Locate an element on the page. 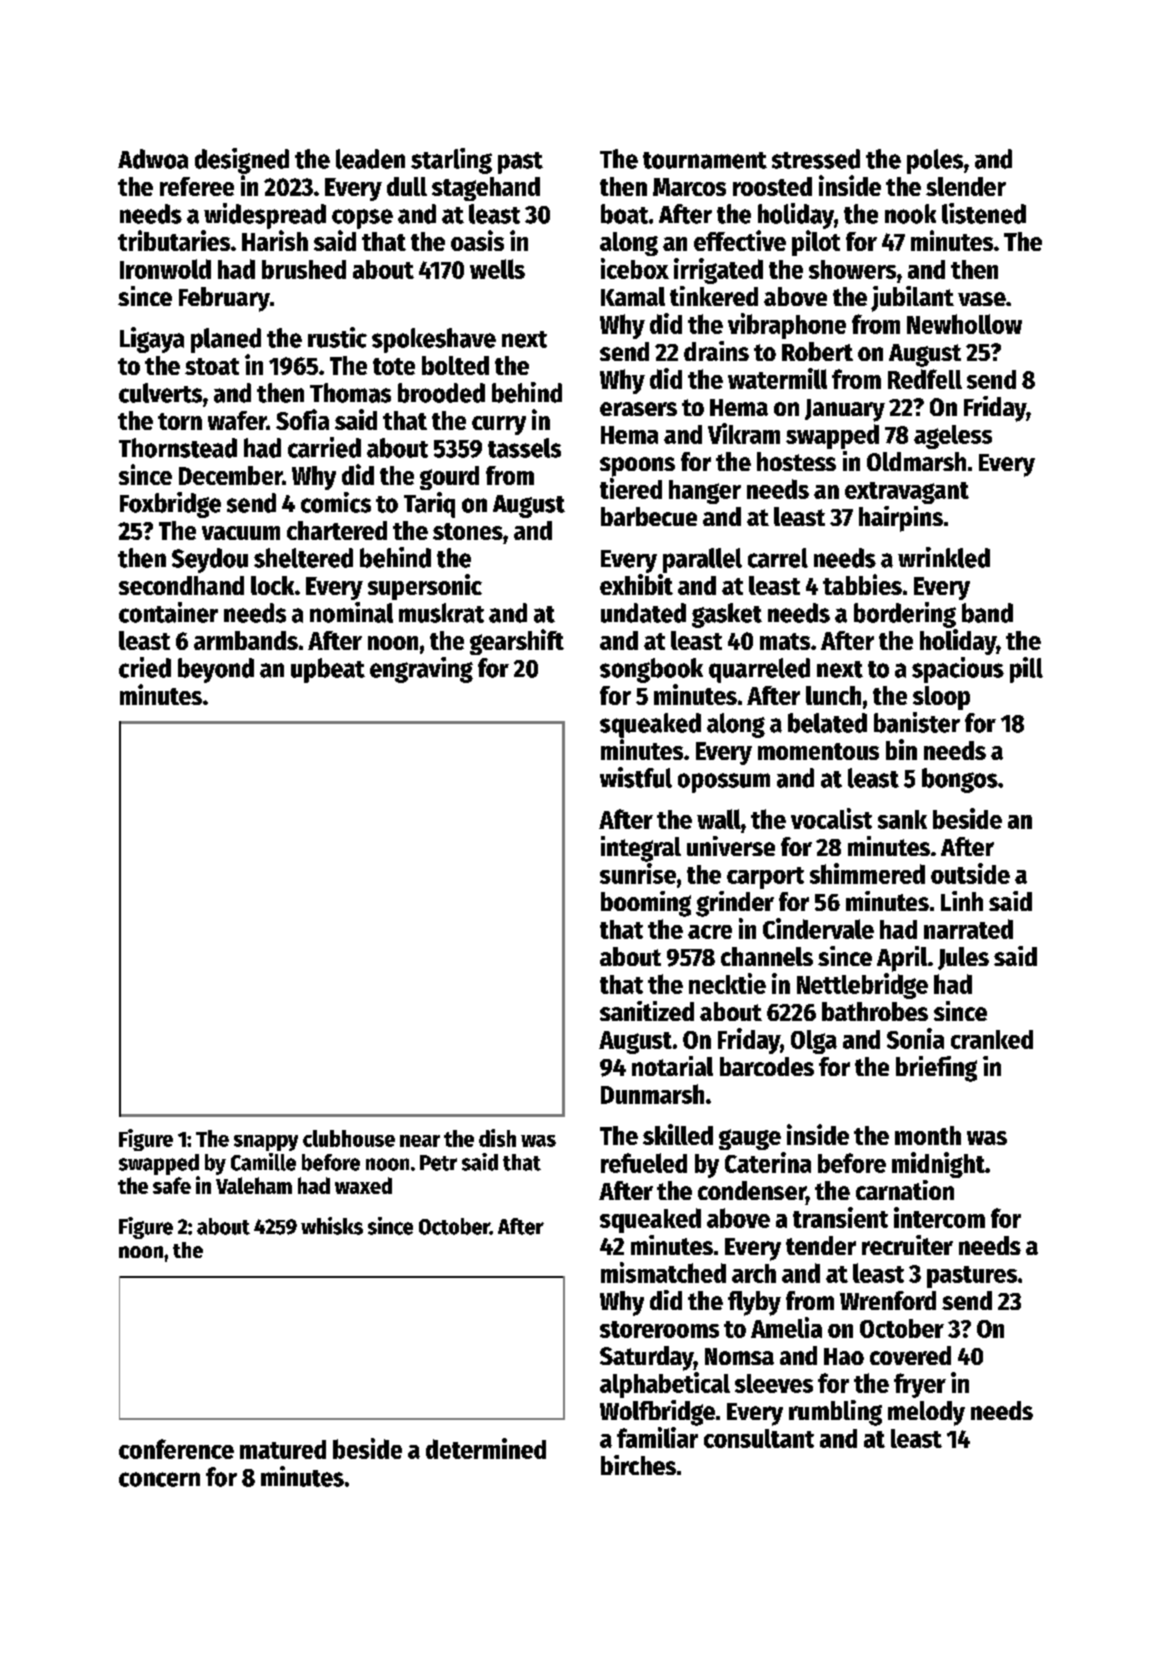 This page has width=1165, height=1654. cried is located at coordinates (145, 667).
